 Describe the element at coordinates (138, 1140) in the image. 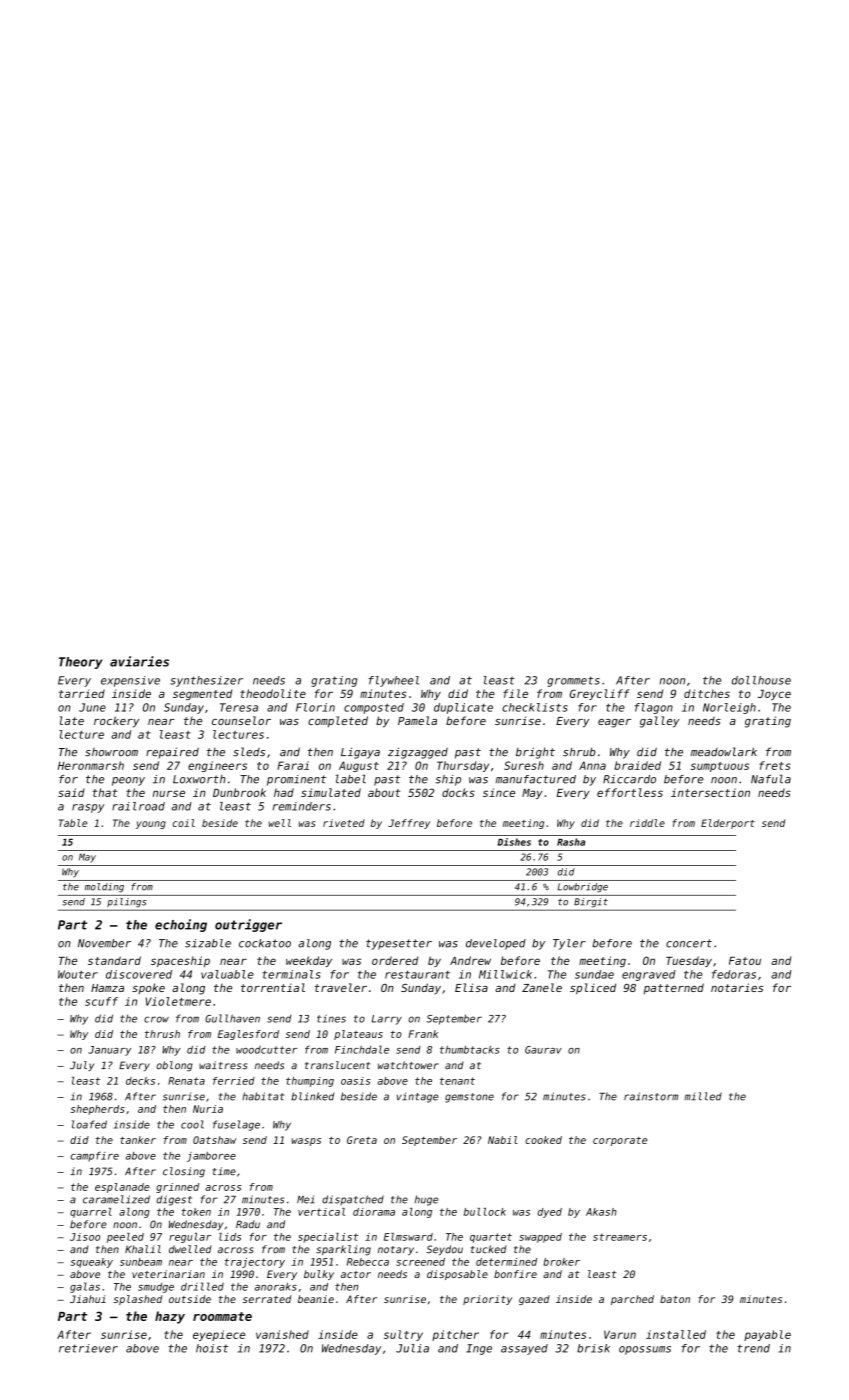

I see `tanker` at that location.
